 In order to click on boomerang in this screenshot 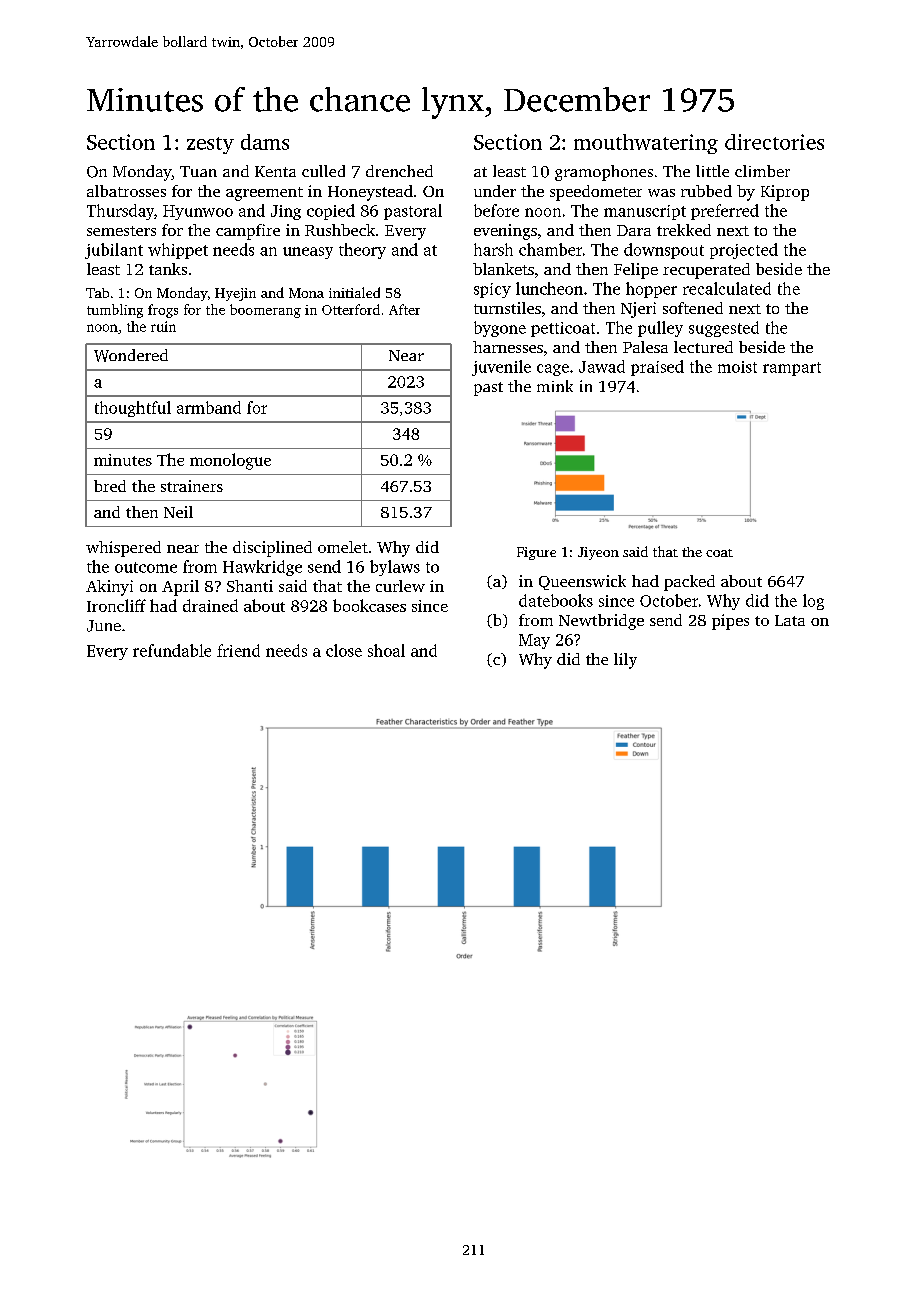, I will do `click(265, 311)`.
